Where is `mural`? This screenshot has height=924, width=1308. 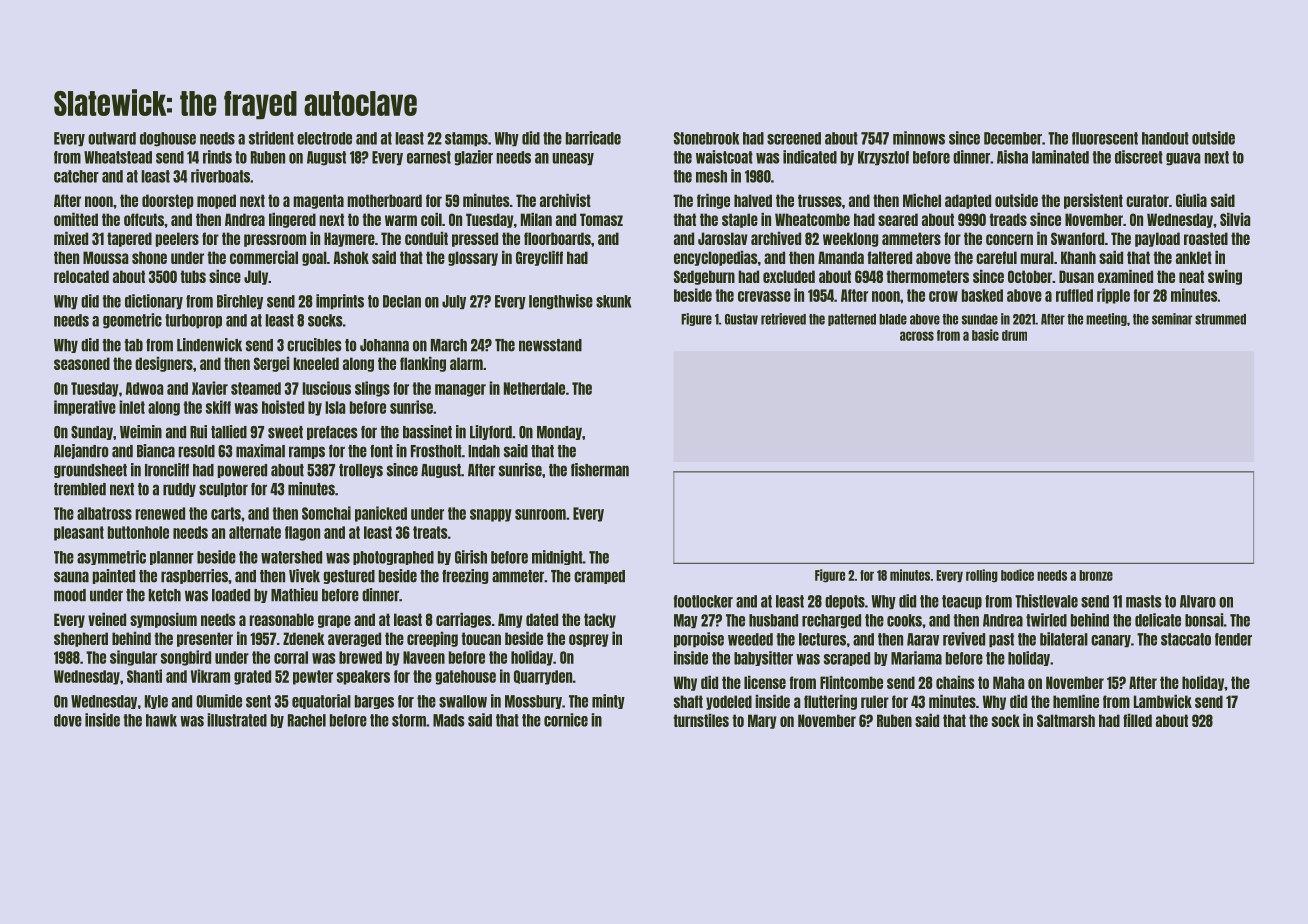
mural is located at coordinates (1037, 257).
